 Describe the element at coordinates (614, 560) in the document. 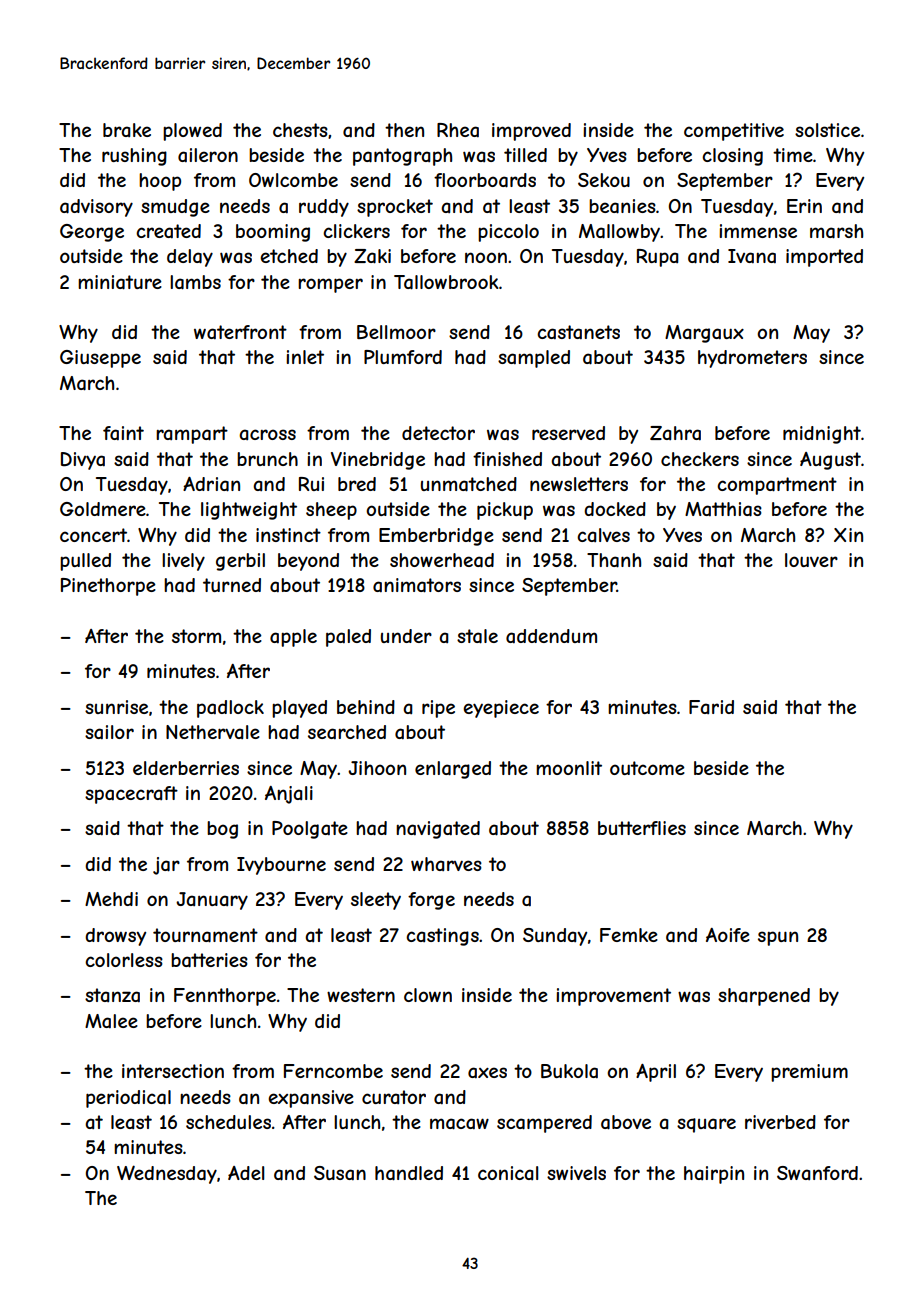

I see `Thanh` at that location.
